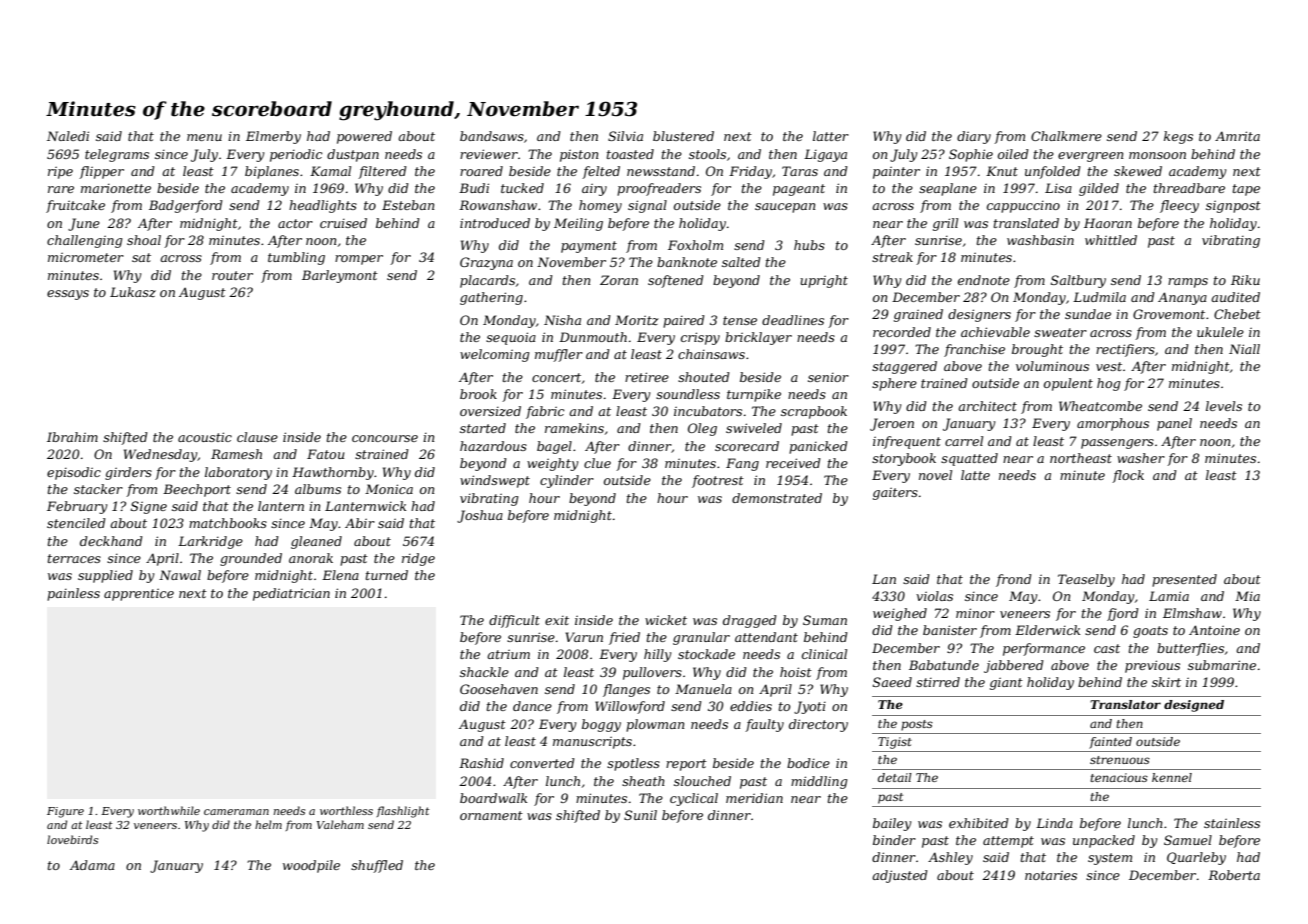 The height and width of the page is (924, 1308). What do you see at coordinates (65, 812) in the page?
I see `Figure` at bounding box center [65, 812].
